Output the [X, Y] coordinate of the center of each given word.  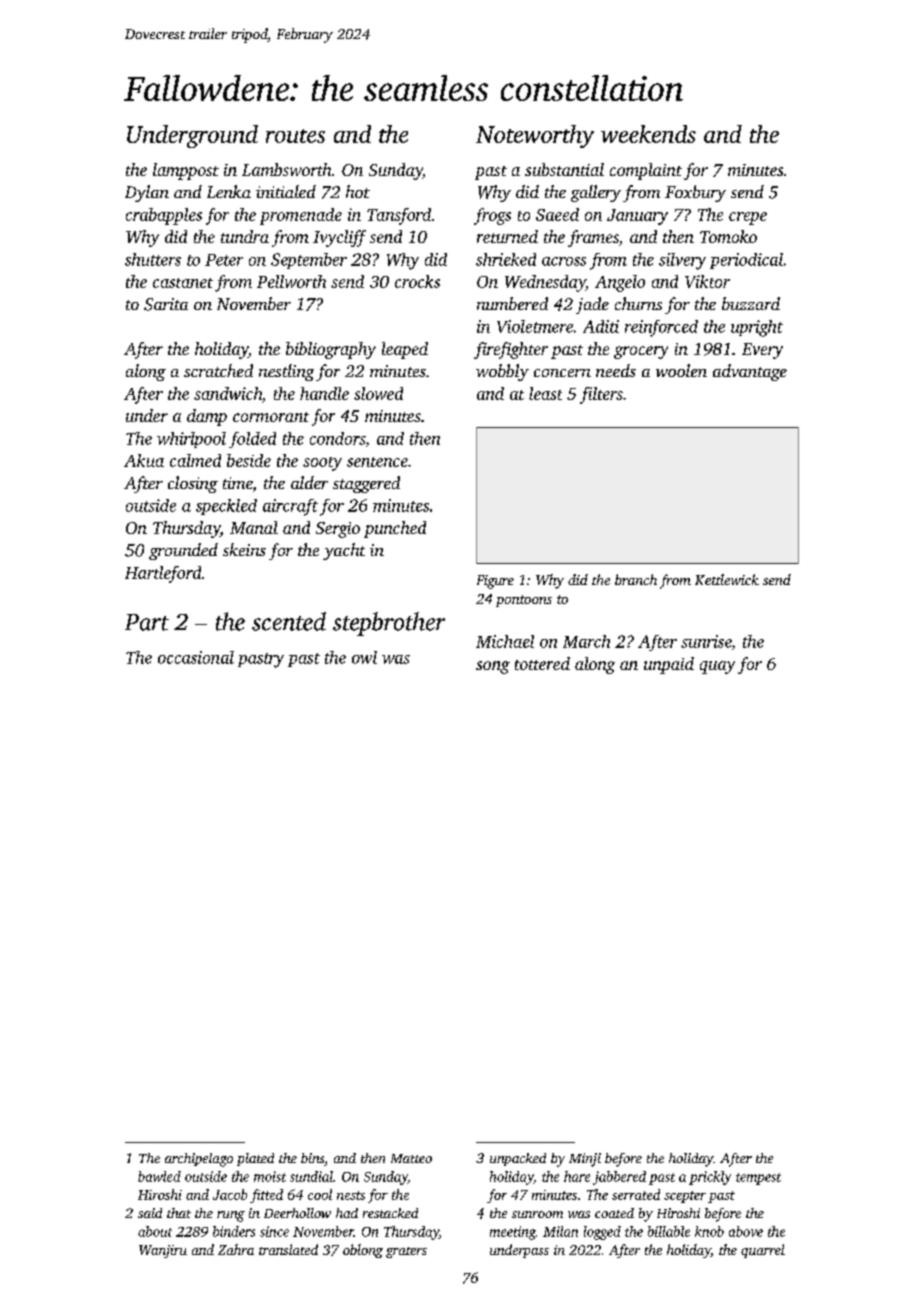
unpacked [518, 1159]
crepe [748, 218]
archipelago [199, 1160]
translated [288, 1249]
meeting [513, 1233]
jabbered [619, 1178]
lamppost [186, 171]
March [586, 641]
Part [147, 622]
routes [295, 136]
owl [364, 657]
